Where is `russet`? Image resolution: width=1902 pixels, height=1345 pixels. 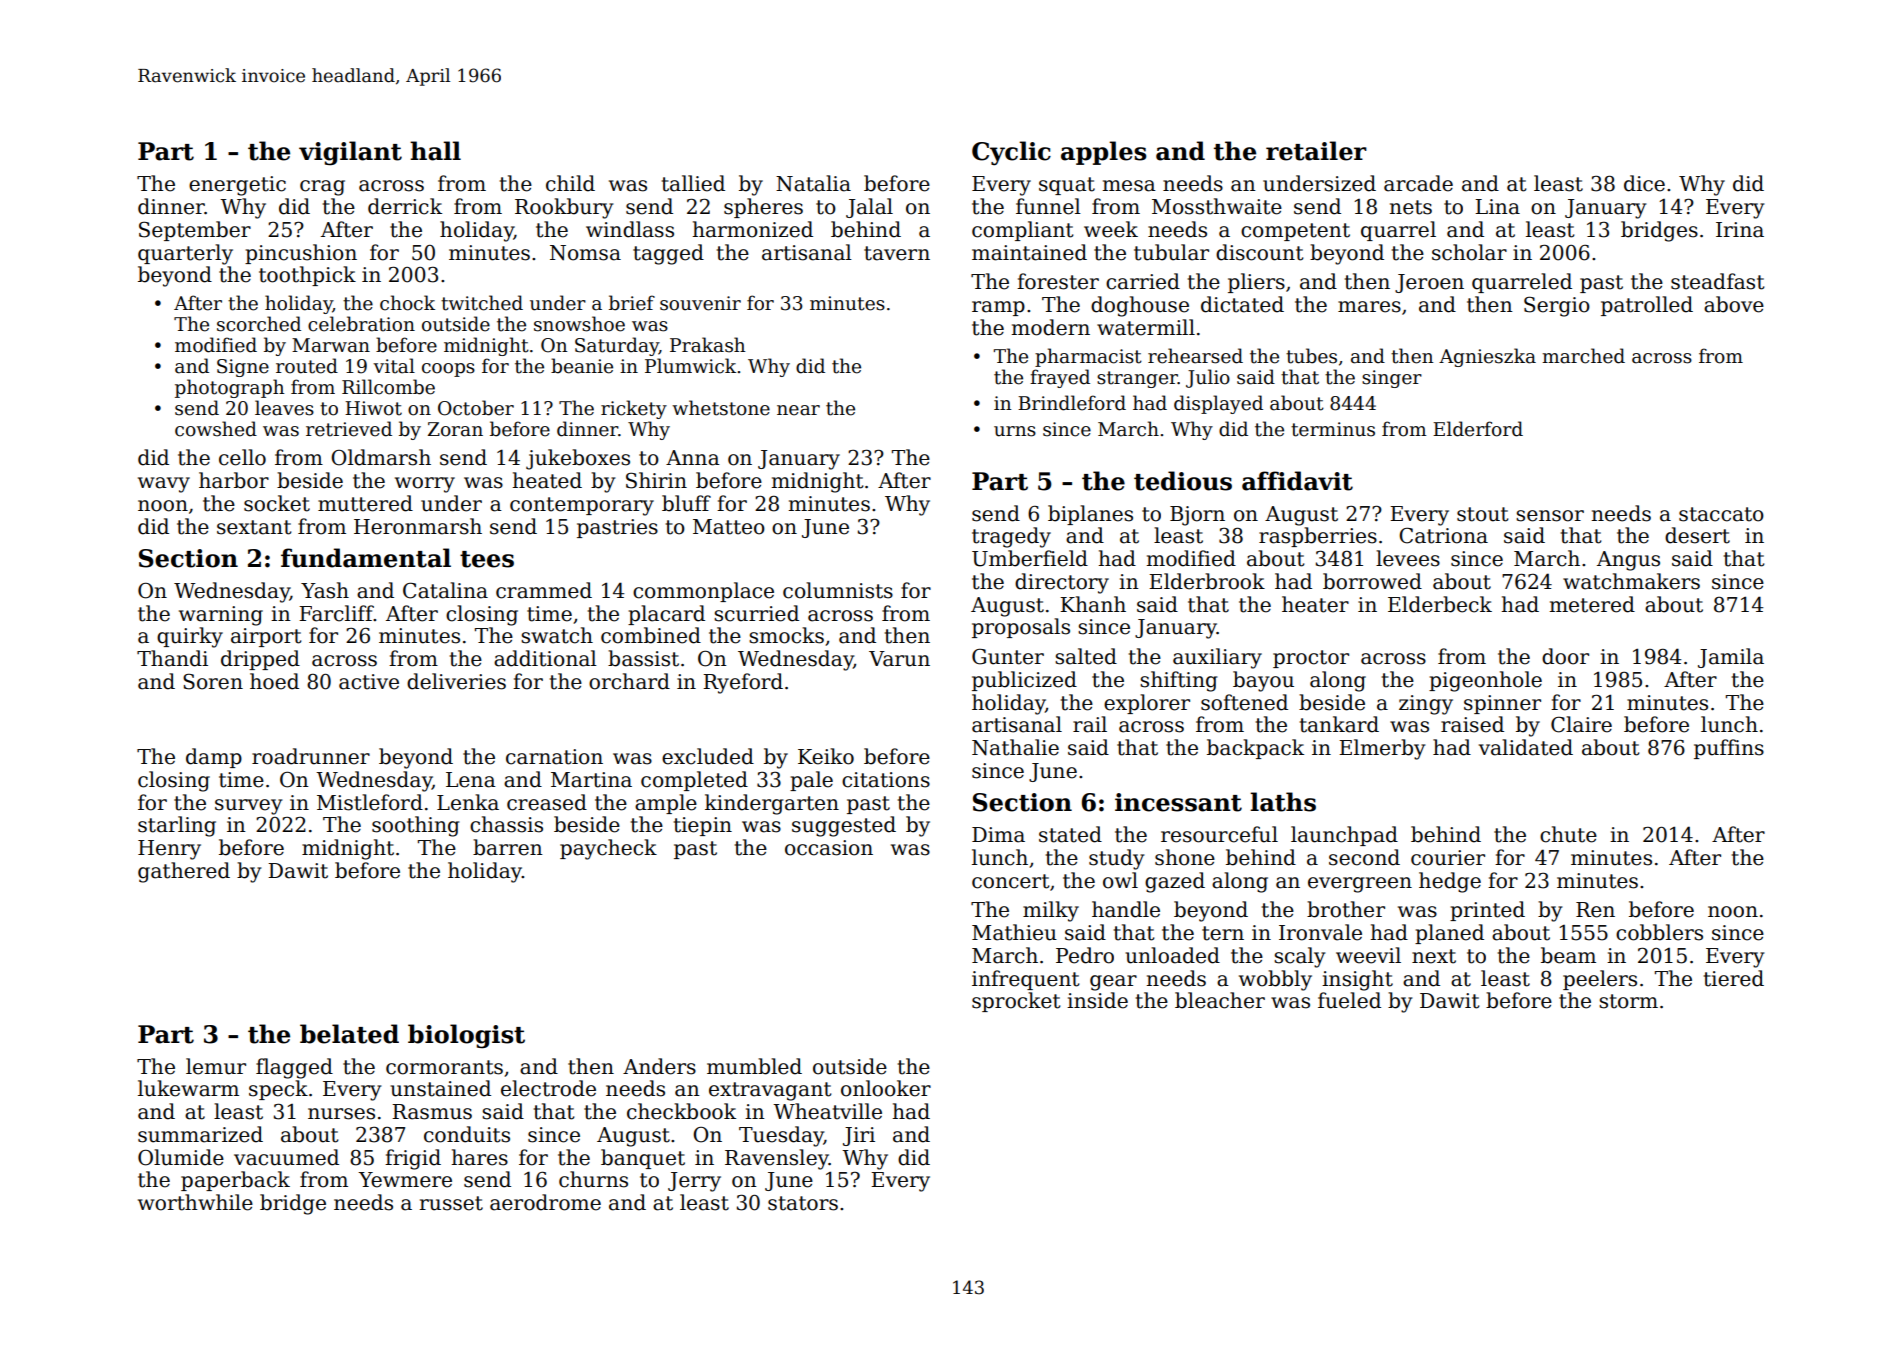 russet is located at coordinates (451, 1203).
